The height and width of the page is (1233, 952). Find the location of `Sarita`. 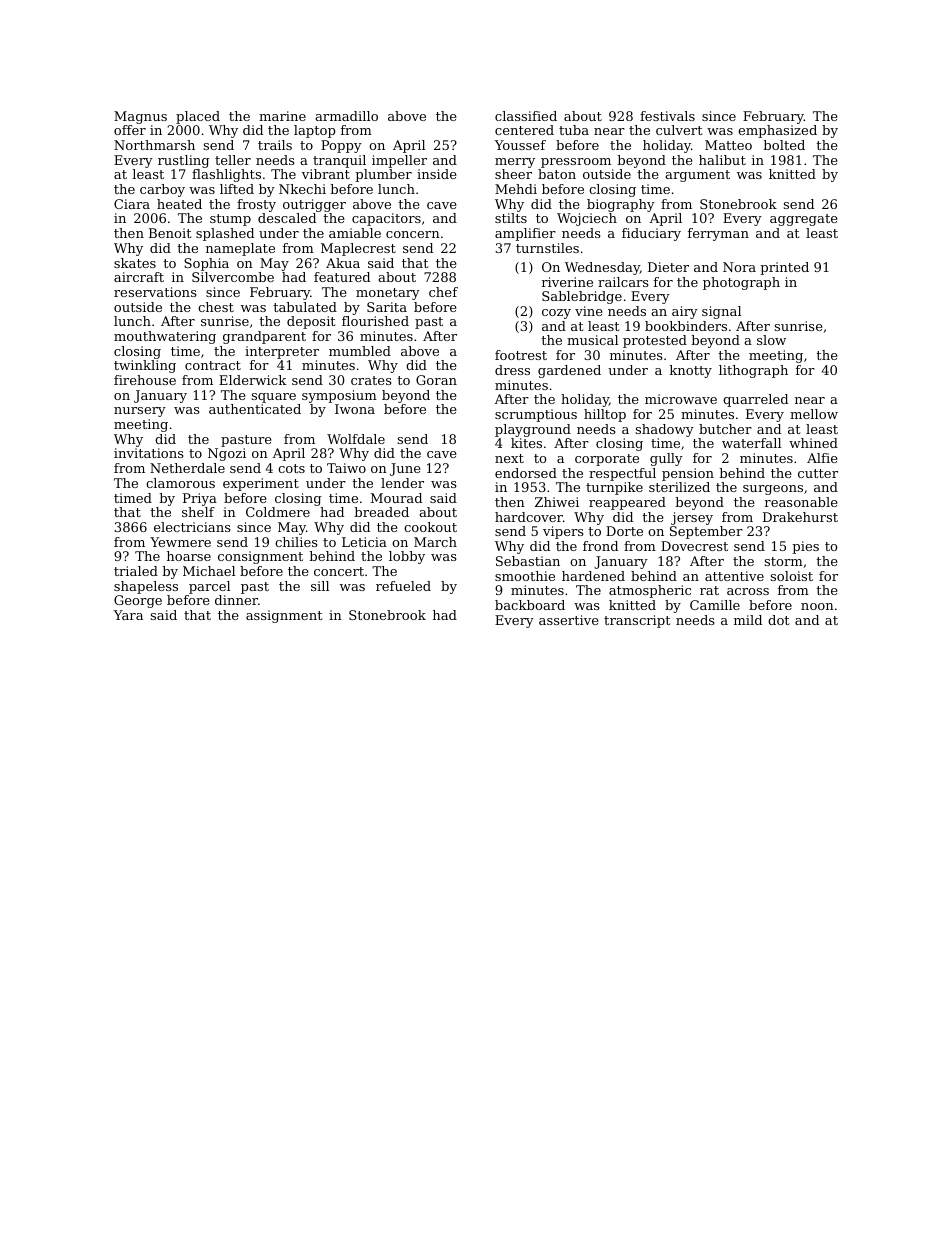

Sarita is located at coordinates (387, 307).
